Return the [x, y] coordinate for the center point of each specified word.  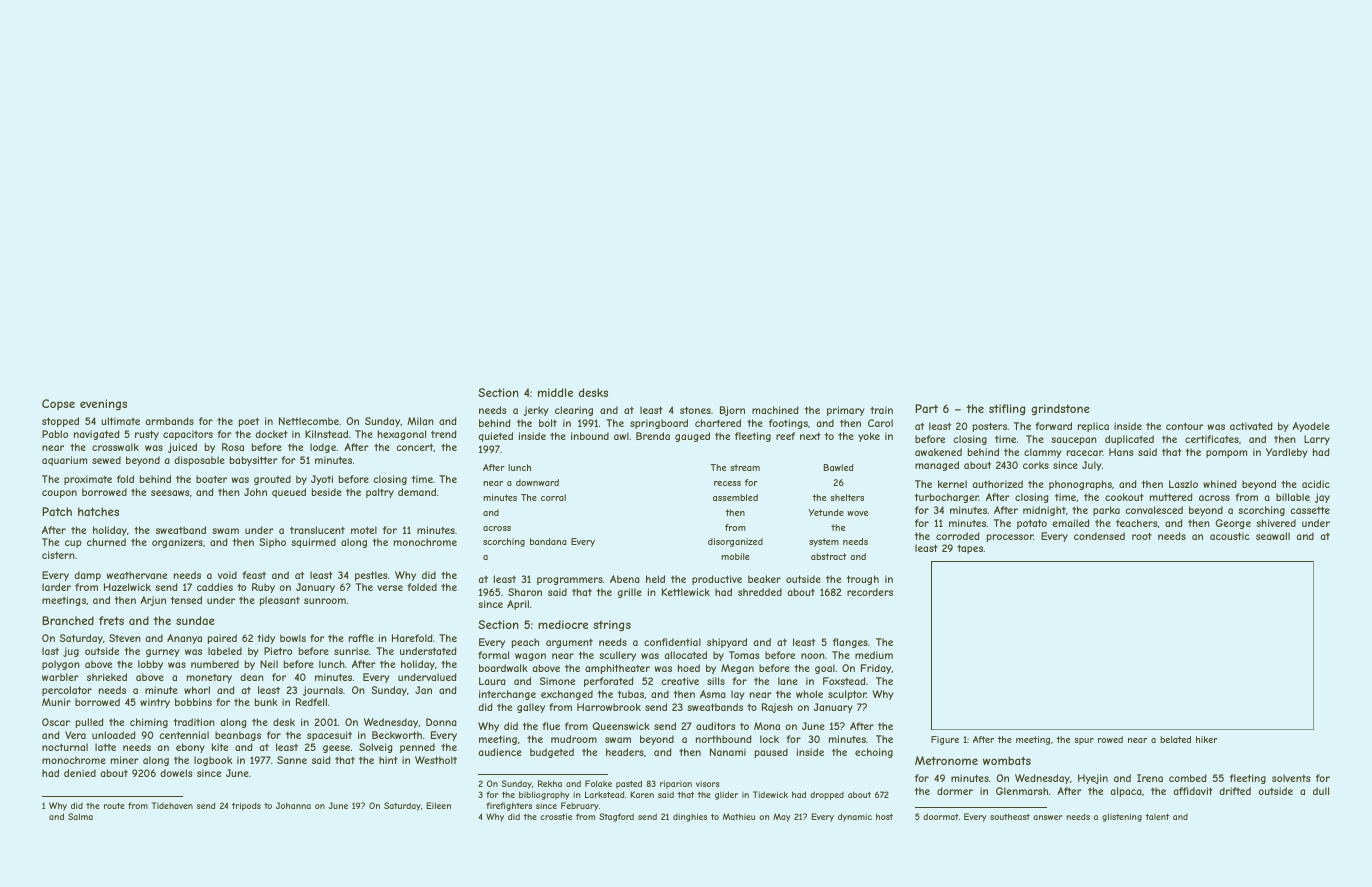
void [227, 575]
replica [1093, 427]
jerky [536, 411]
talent [1157, 817]
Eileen [438, 805]
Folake [598, 783]
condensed [1099, 536]
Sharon [525, 592]
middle [555, 392]
